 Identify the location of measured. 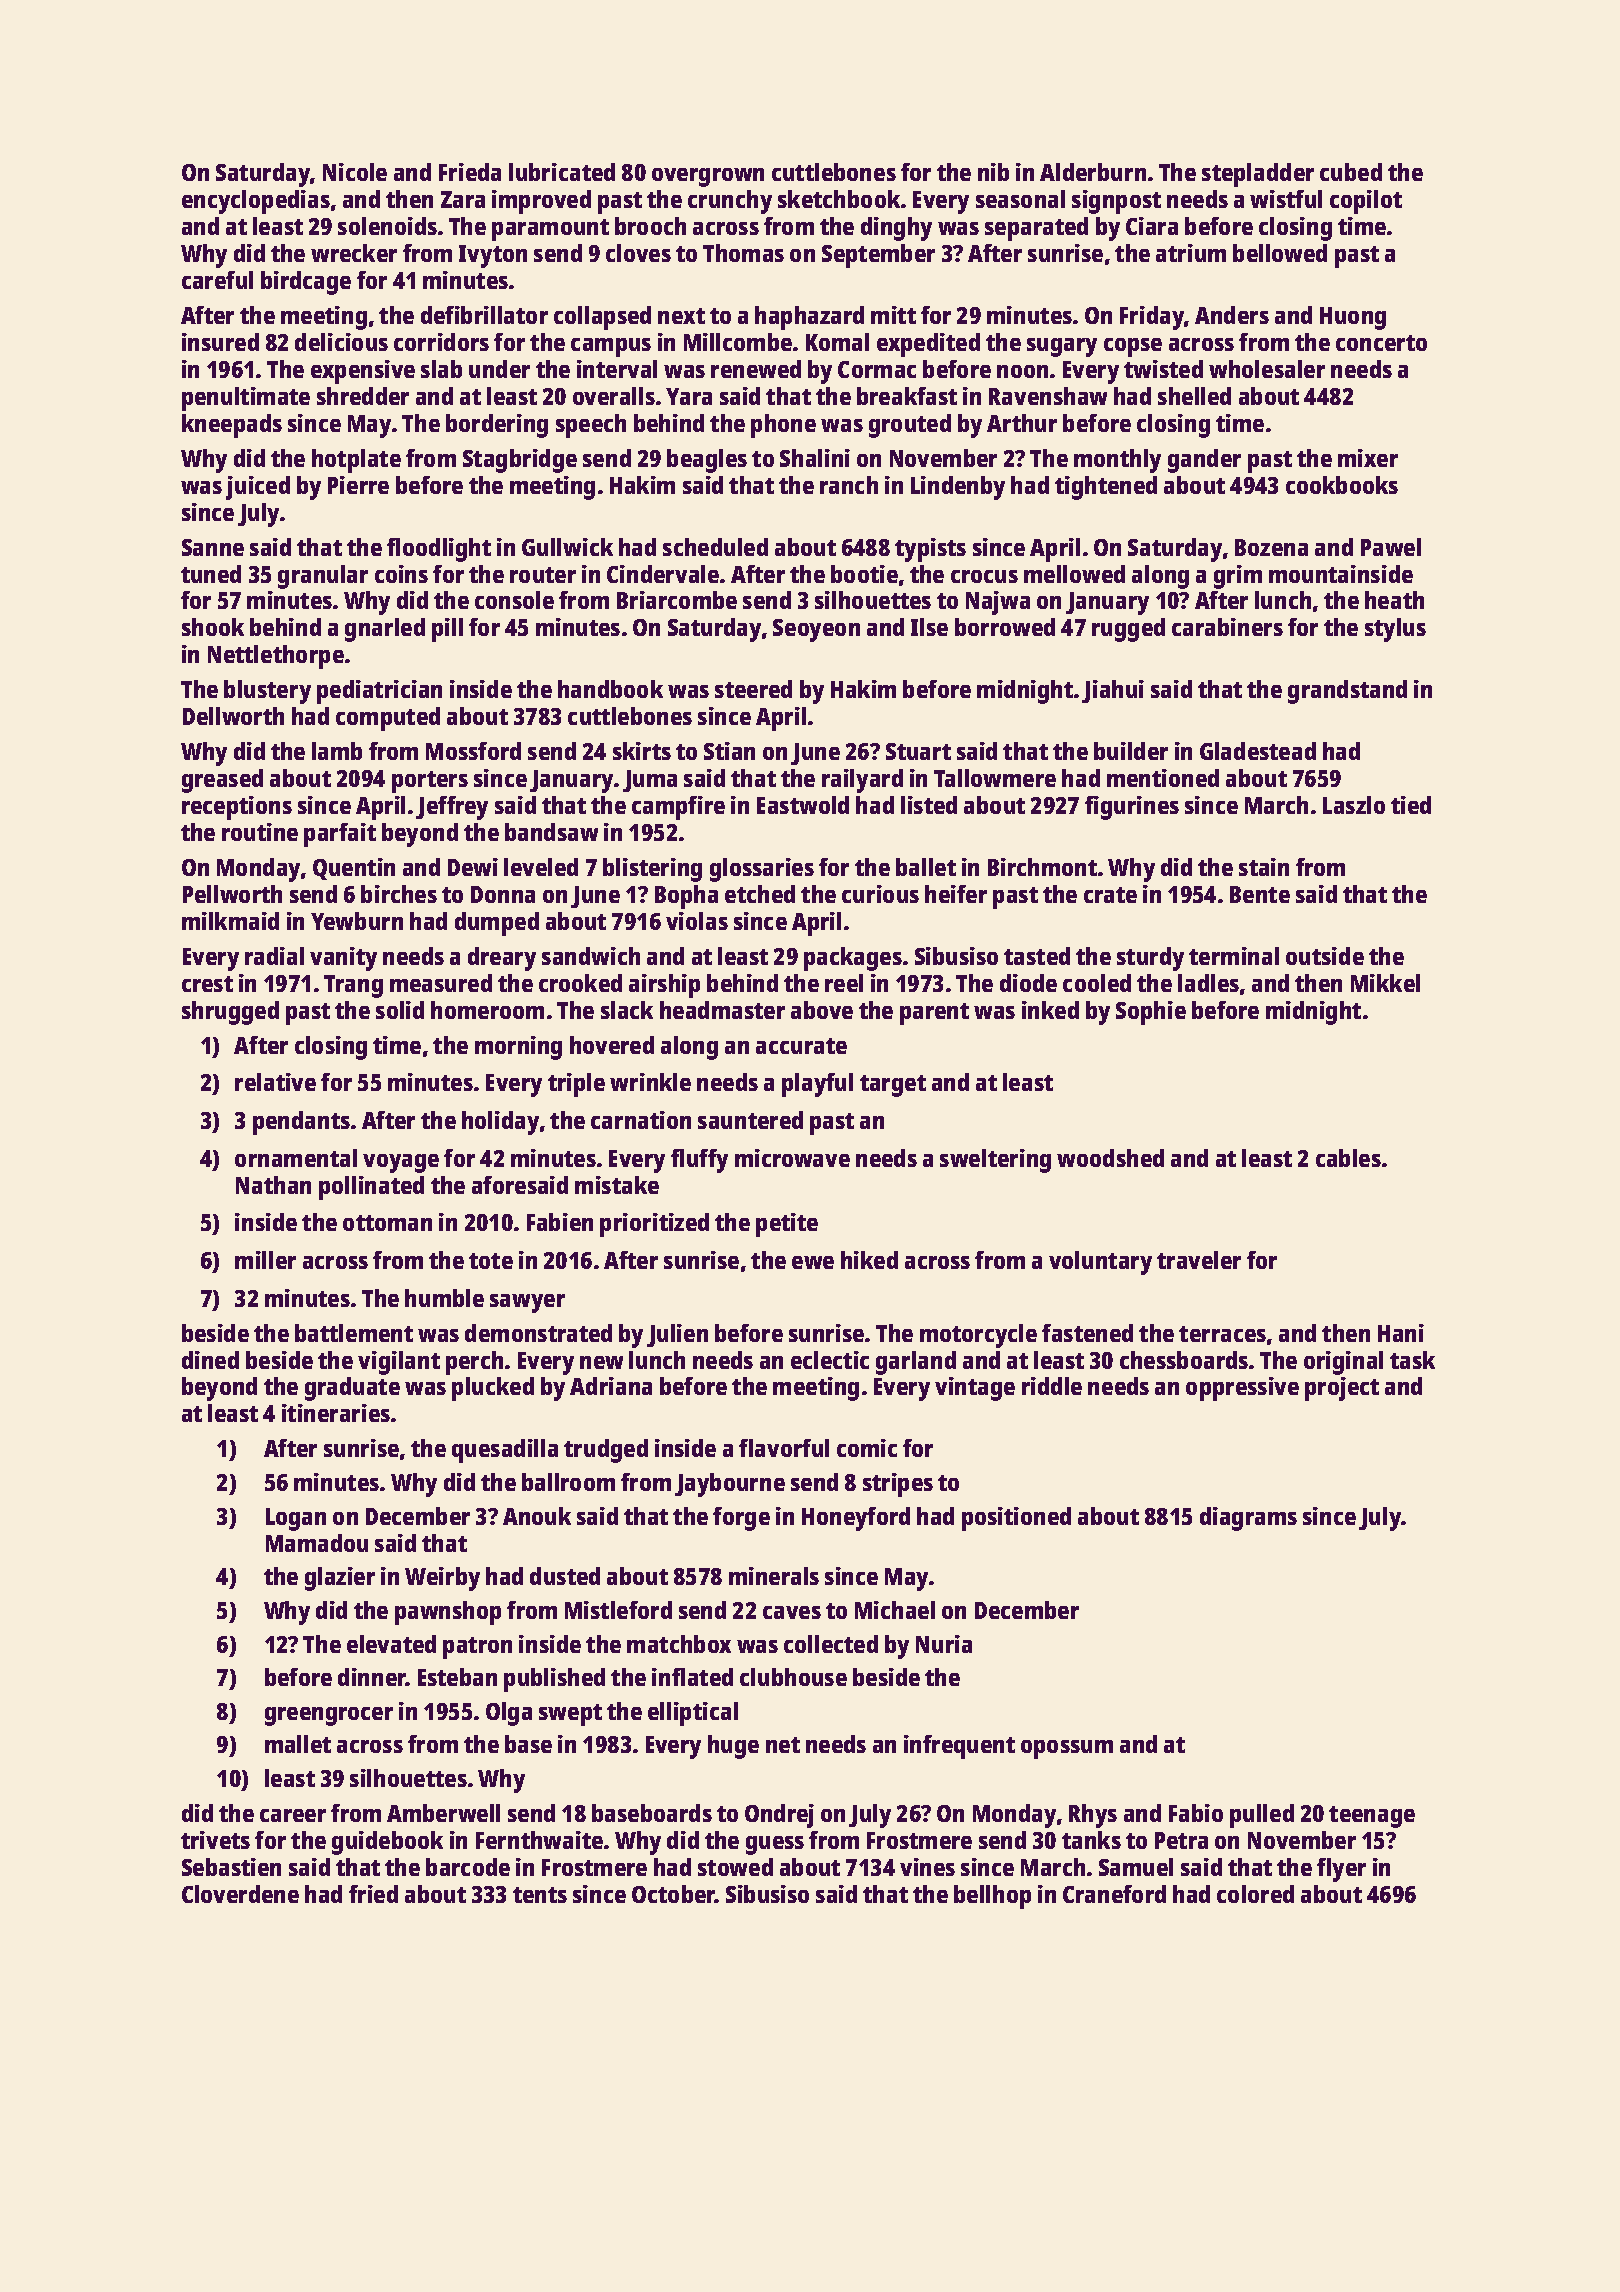
(441, 983).
